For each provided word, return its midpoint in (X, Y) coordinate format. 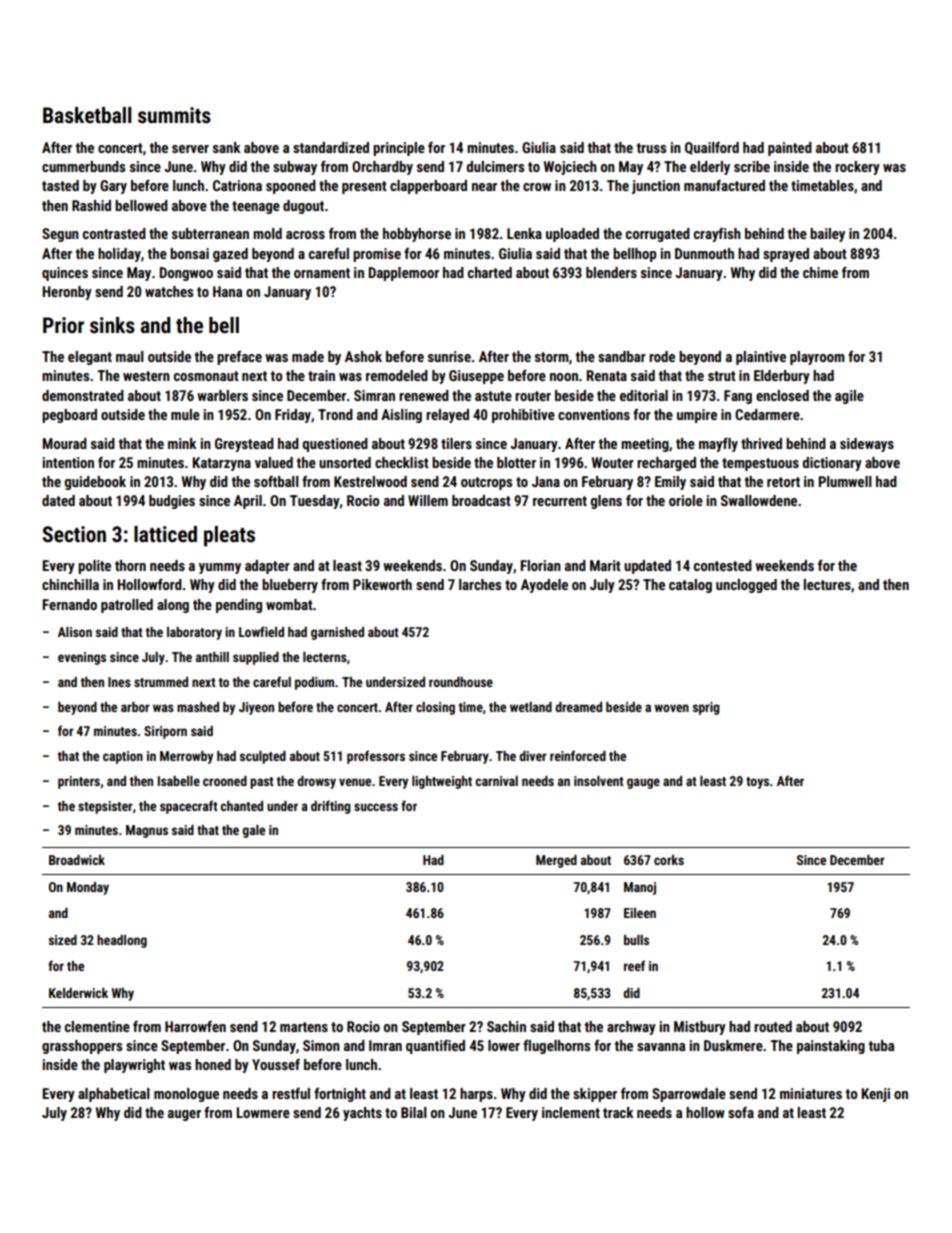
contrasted (114, 233)
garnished (337, 633)
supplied (256, 658)
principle (399, 149)
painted (790, 149)
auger (184, 1115)
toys (757, 783)
